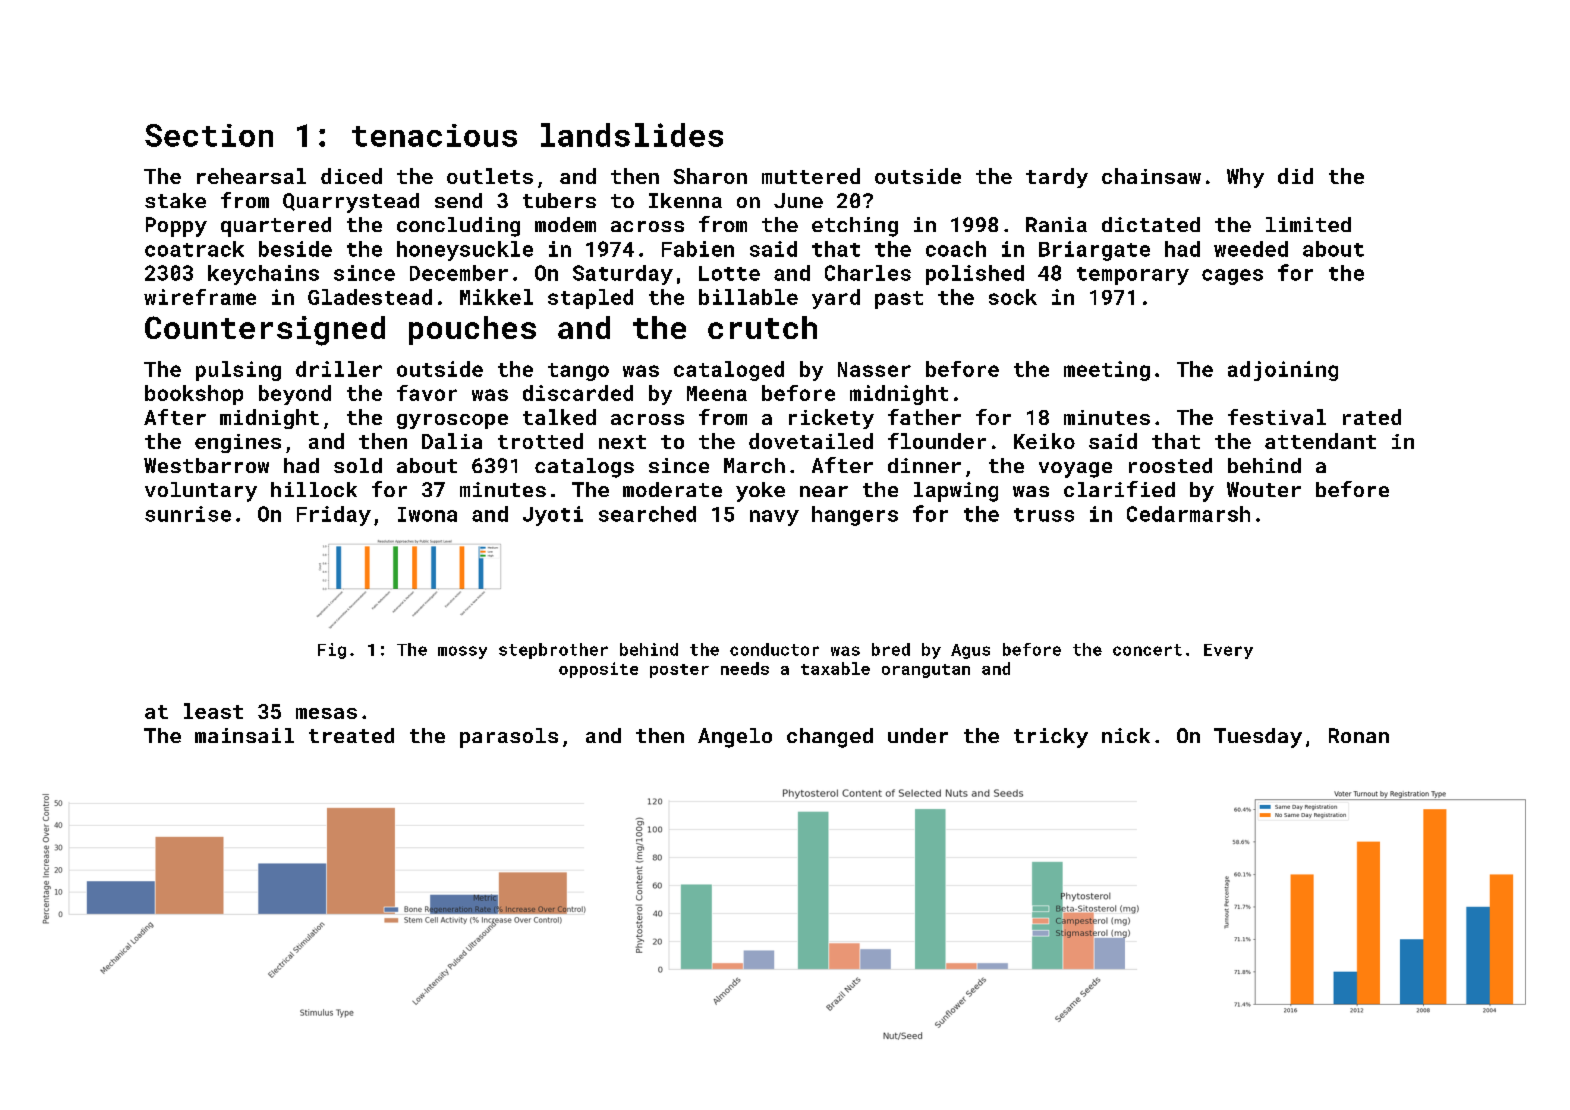  What do you see at coordinates (1126, 735) in the image?
I see `nick` at bounding box center [1126, 735].
